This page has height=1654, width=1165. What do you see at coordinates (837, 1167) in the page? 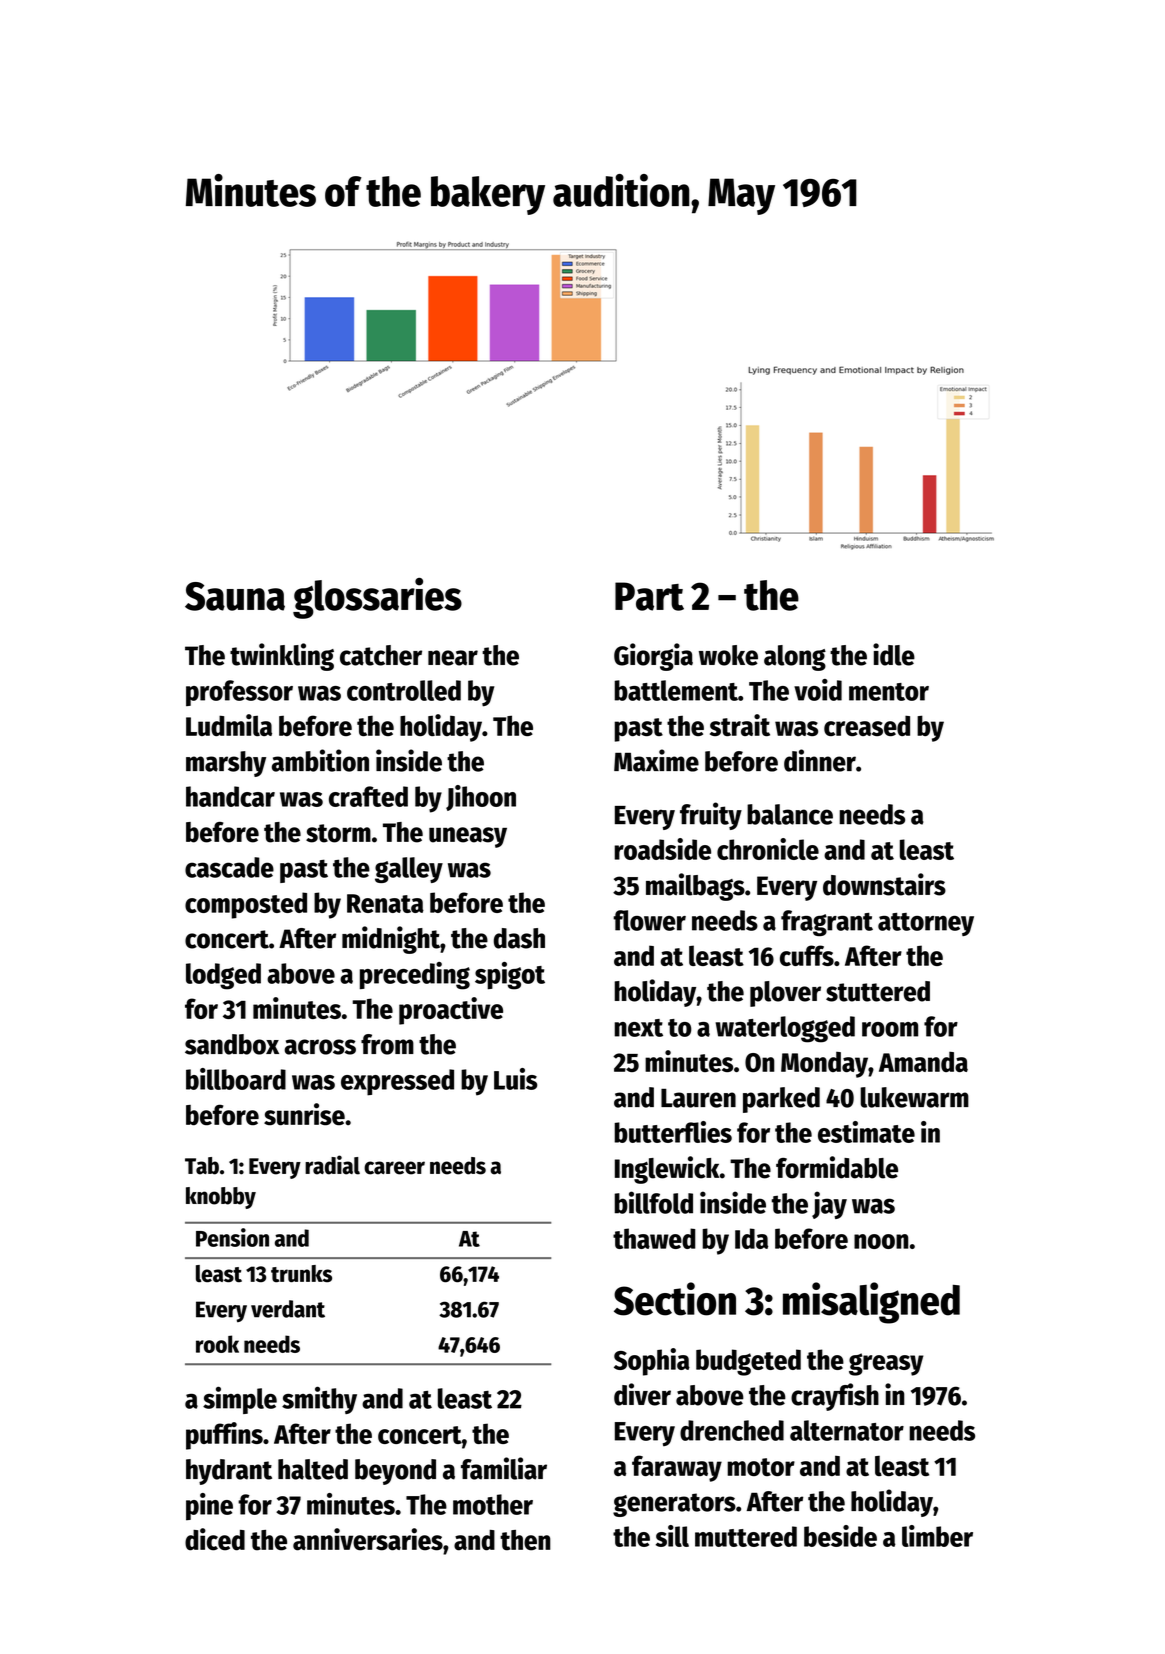
I see `formidable` at bounding box center [837, 1167].
